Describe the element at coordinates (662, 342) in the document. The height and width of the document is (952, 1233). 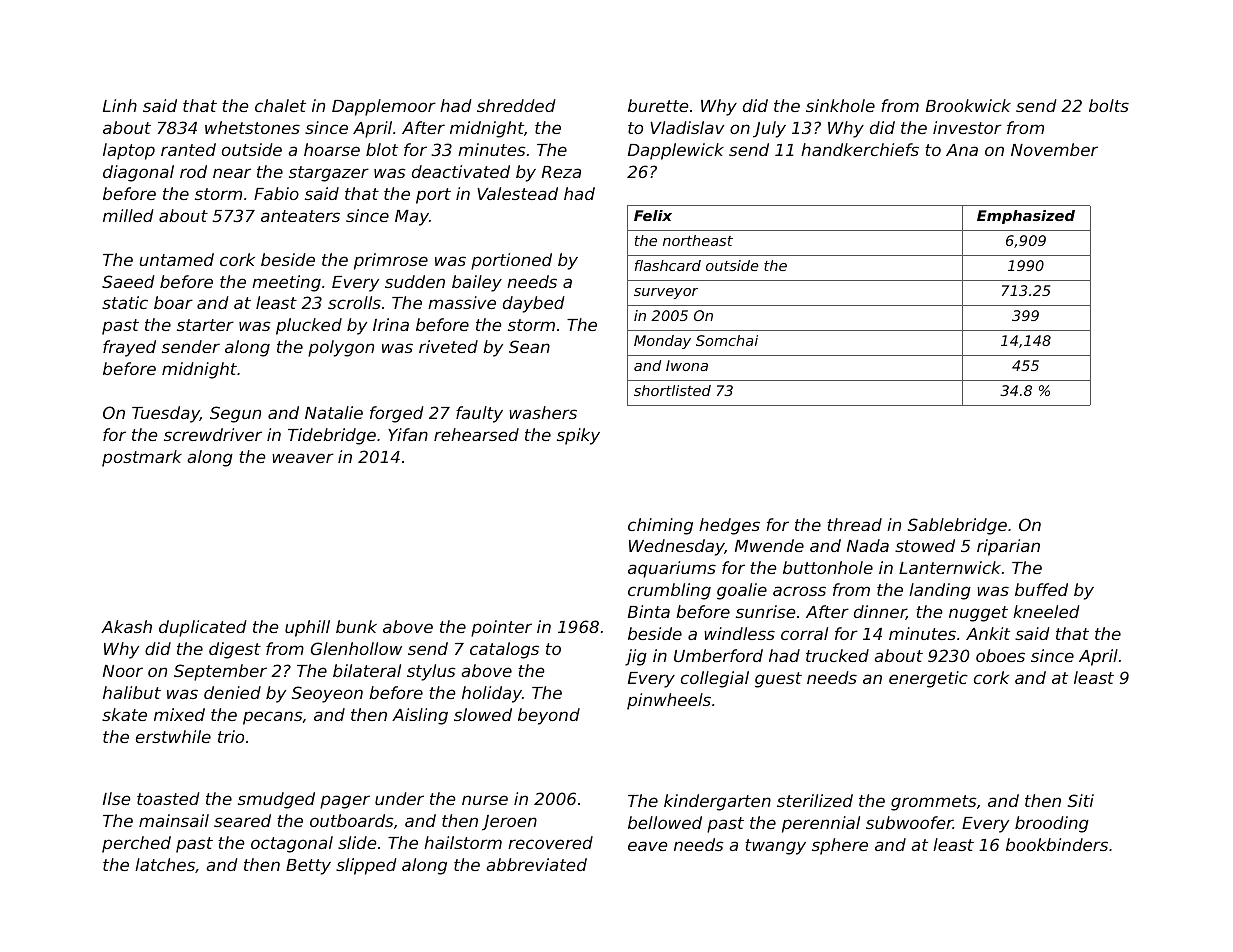
I see `Monday` at that location.
